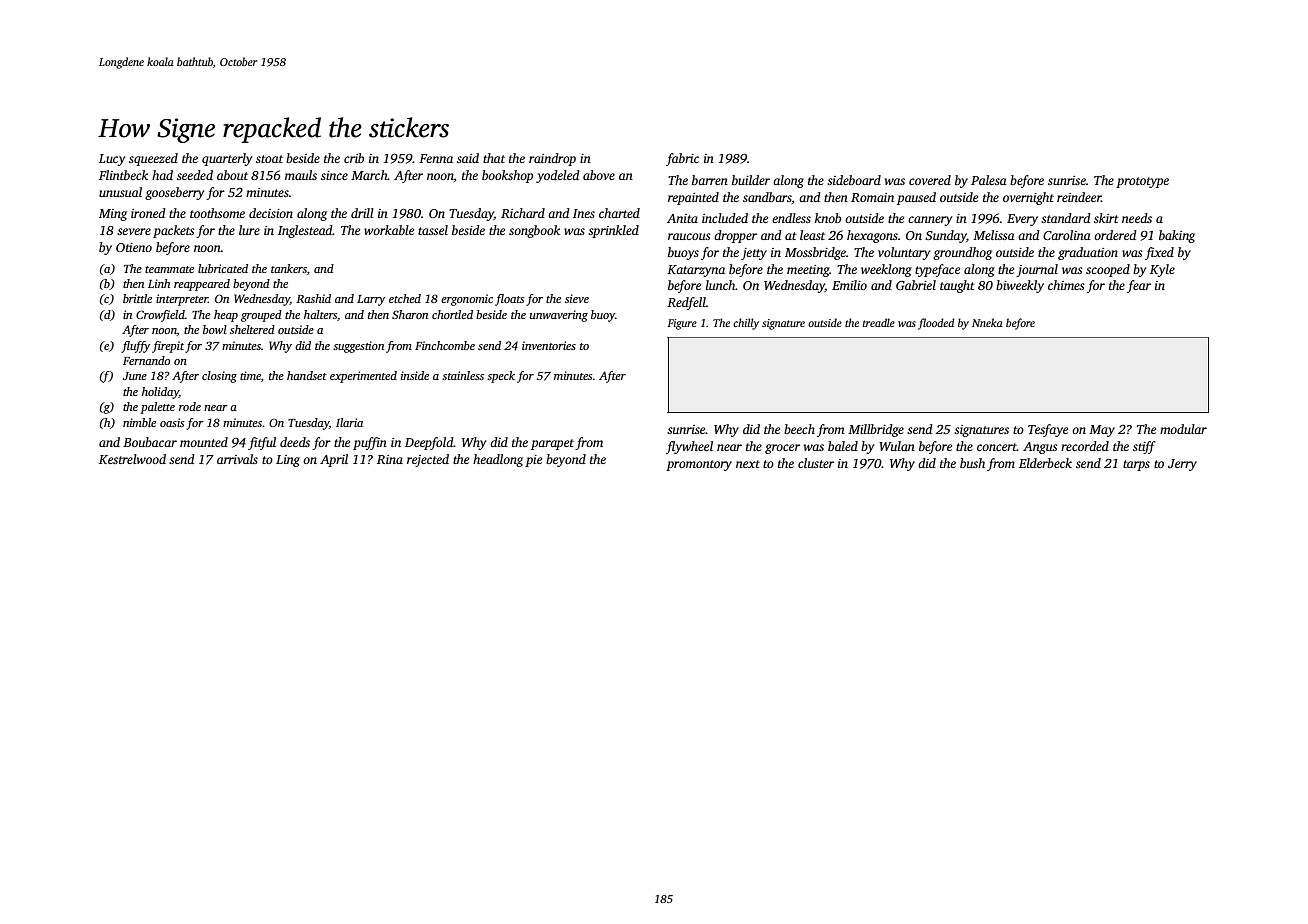 This screenshot has width=1308, height=924. Describe the element at coordinates (930, 180) in the screenshot. I see `covered` at that location.
